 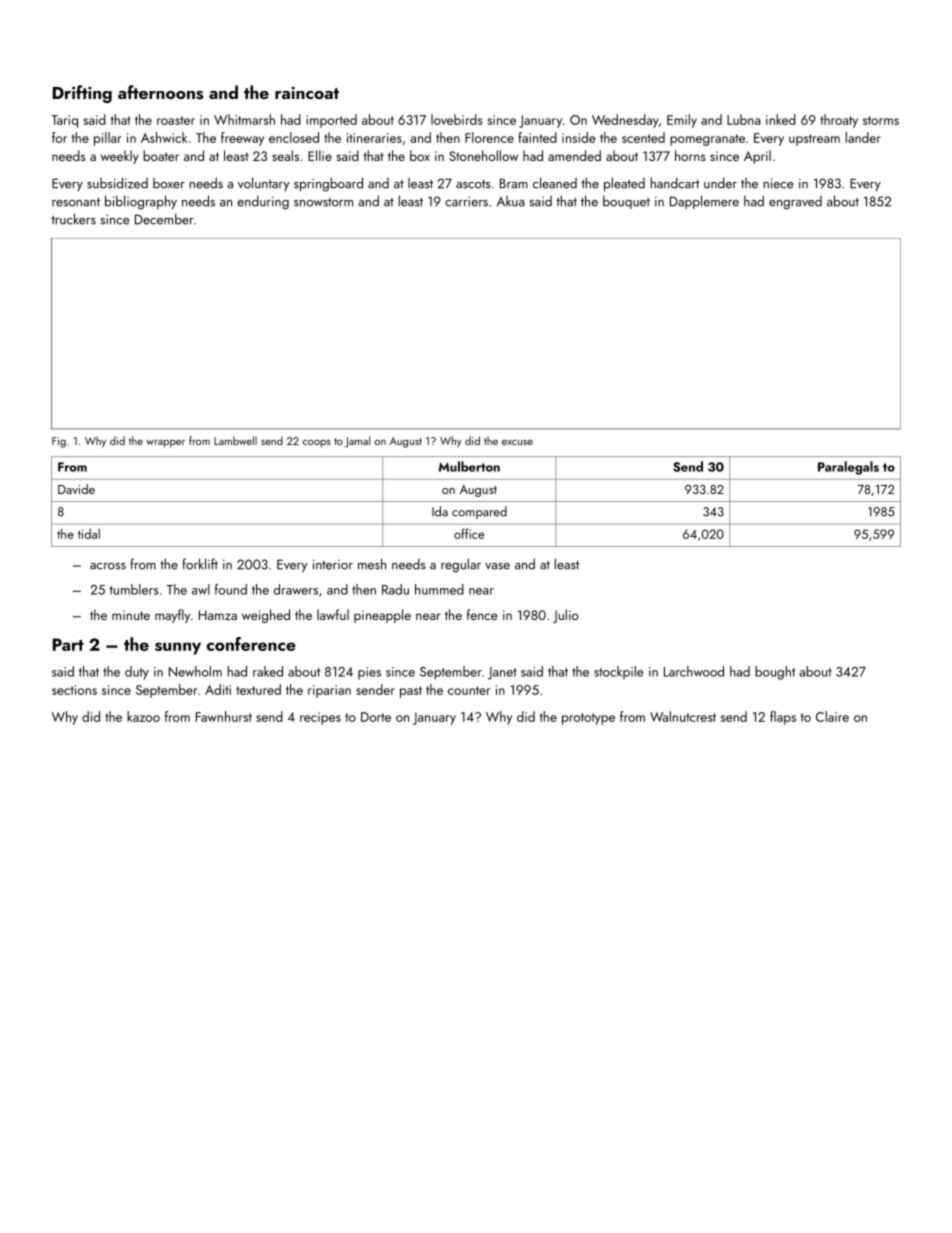 I want to click on Akua, so click(x=510, y=201).
